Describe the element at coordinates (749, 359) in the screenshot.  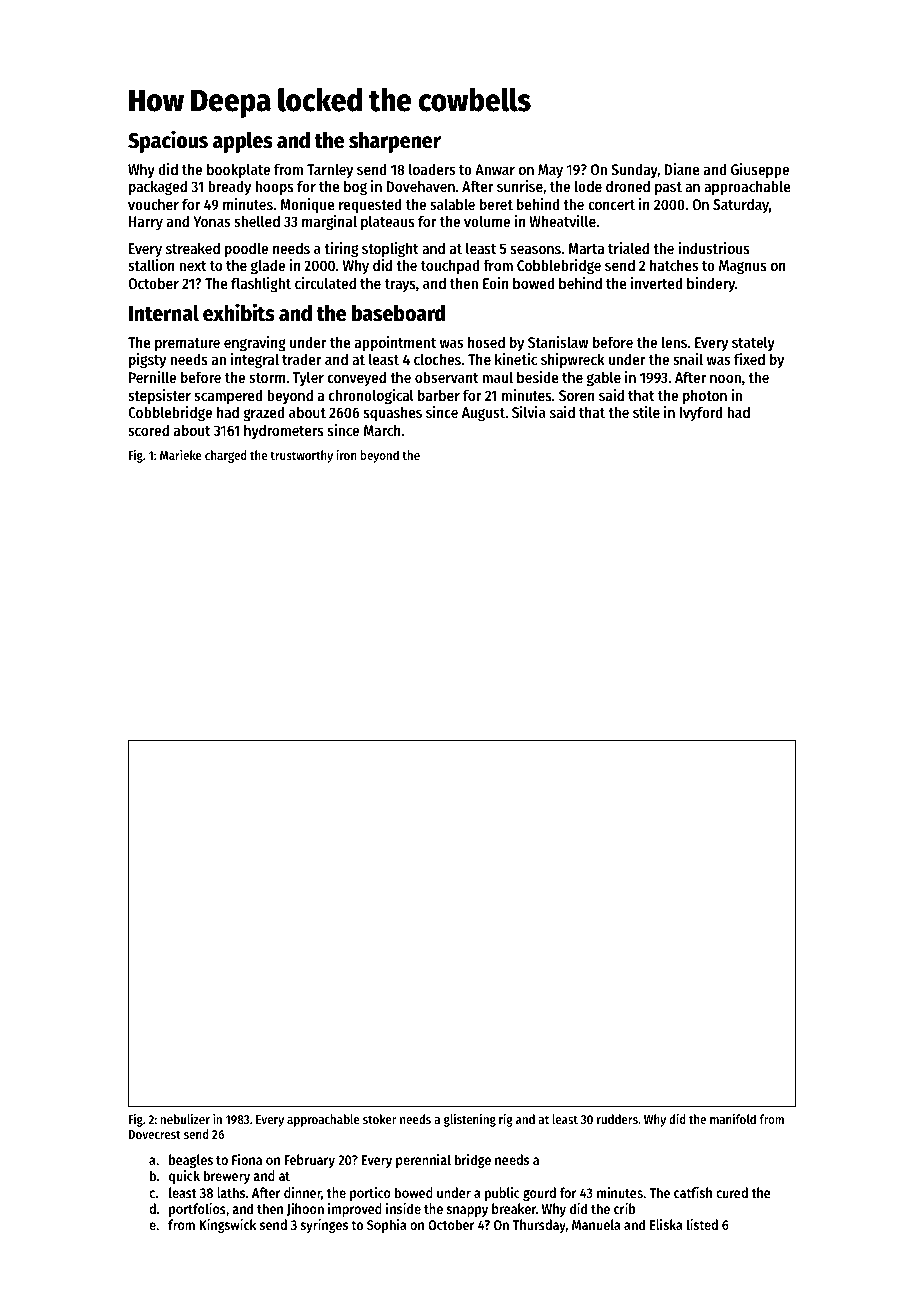
I see `fixed` at that location.
